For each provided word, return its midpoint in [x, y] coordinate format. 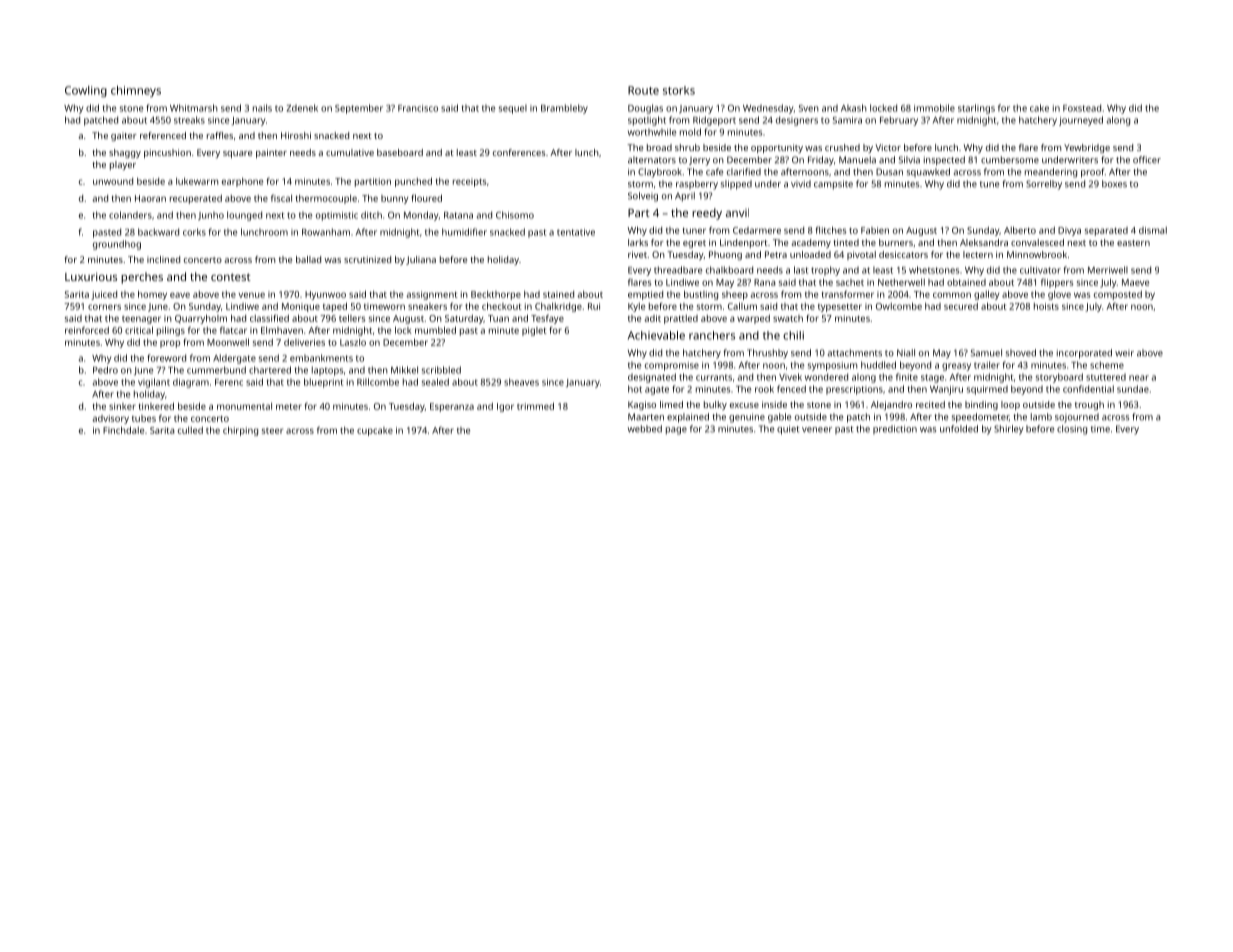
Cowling [86, 91]
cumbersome [1010, 160]
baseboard [400, 152]
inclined [163, 259]
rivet [637, 254]
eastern [1133, 243]
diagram [191, 383]
